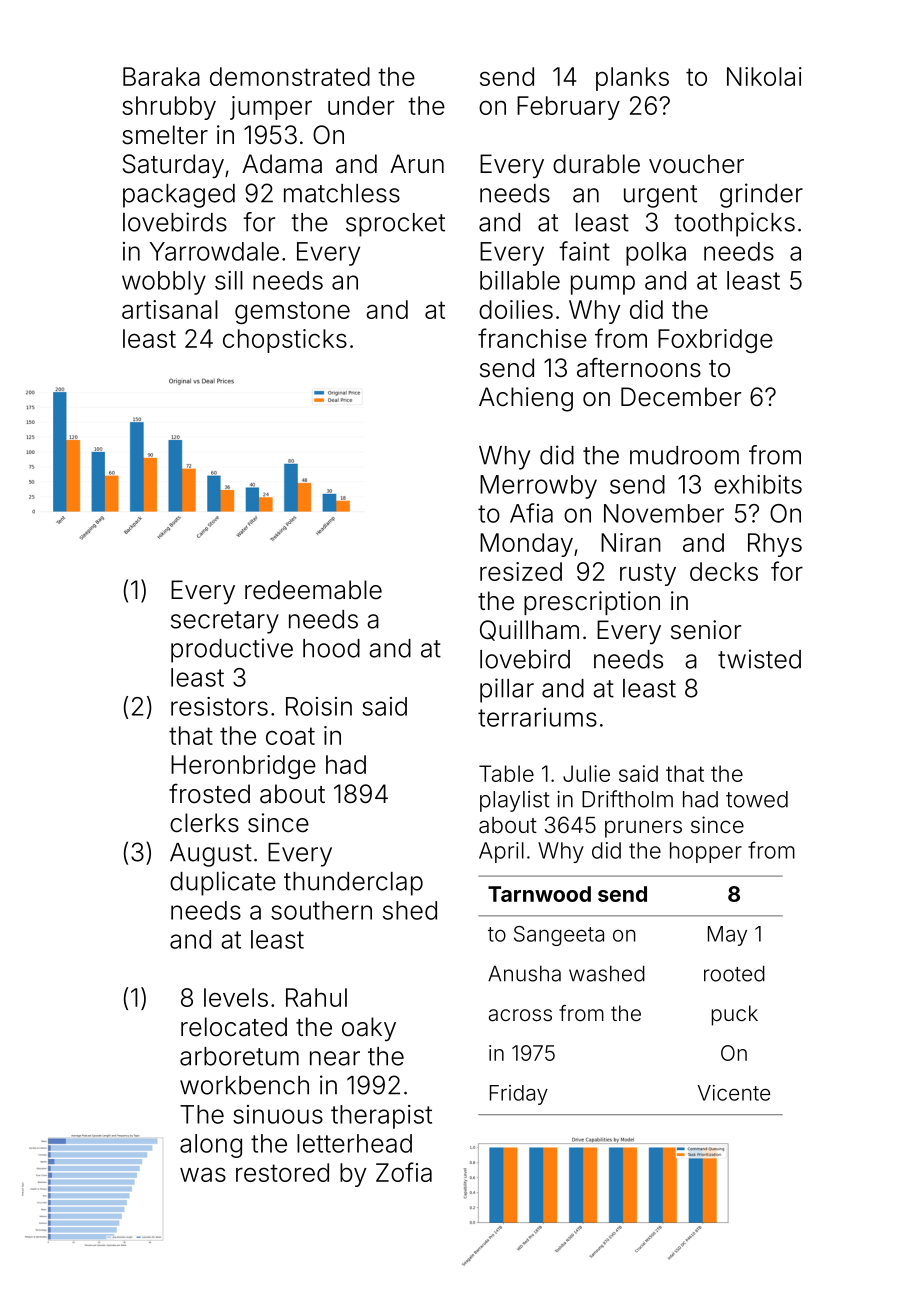 The image size is (924, 1311). Describe the element at coordinates (531, 513) in the document. I see `Afia` at that location.
